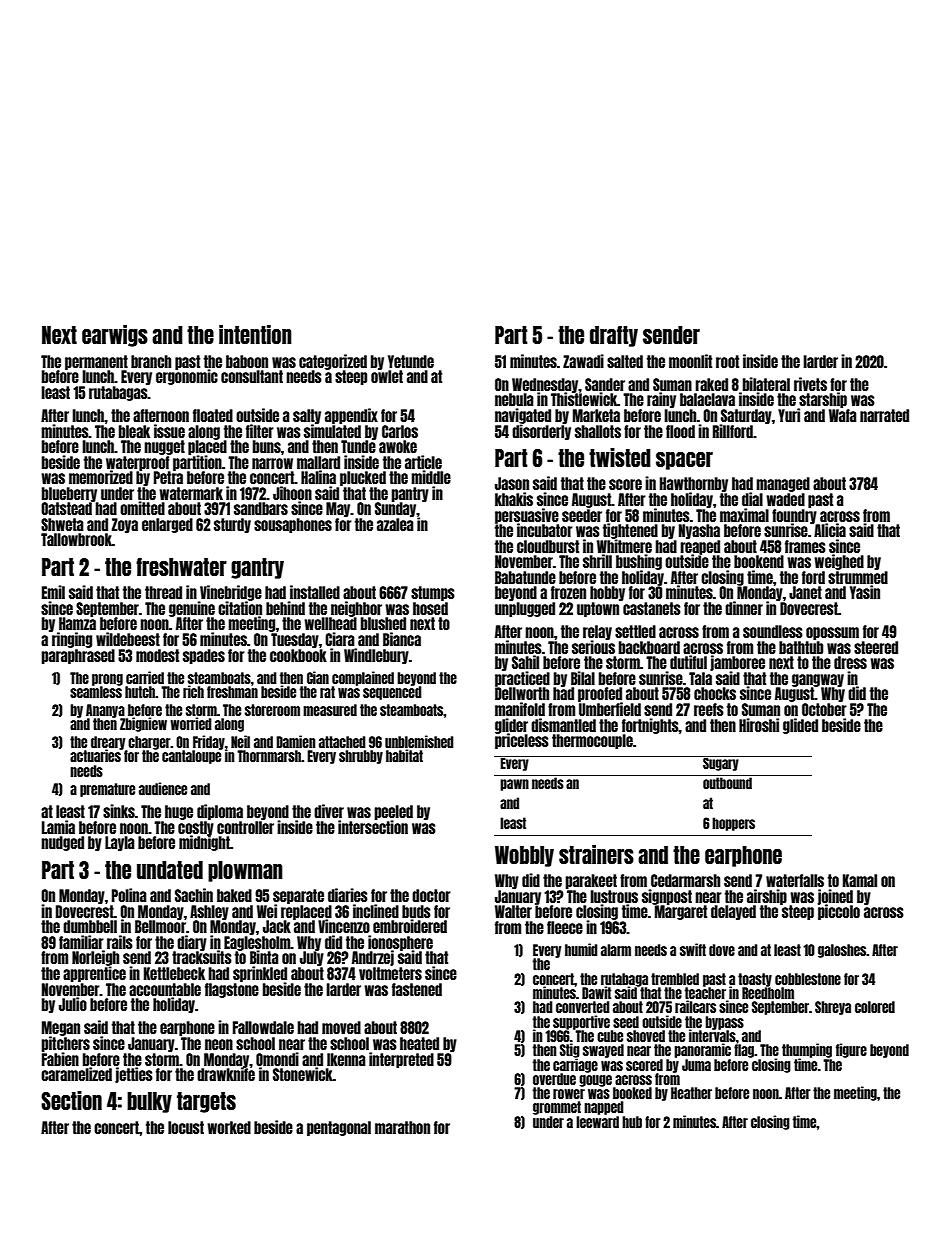 The height and width of the image is (1233, 952). I want to click on hub, so click(632, 1122).
